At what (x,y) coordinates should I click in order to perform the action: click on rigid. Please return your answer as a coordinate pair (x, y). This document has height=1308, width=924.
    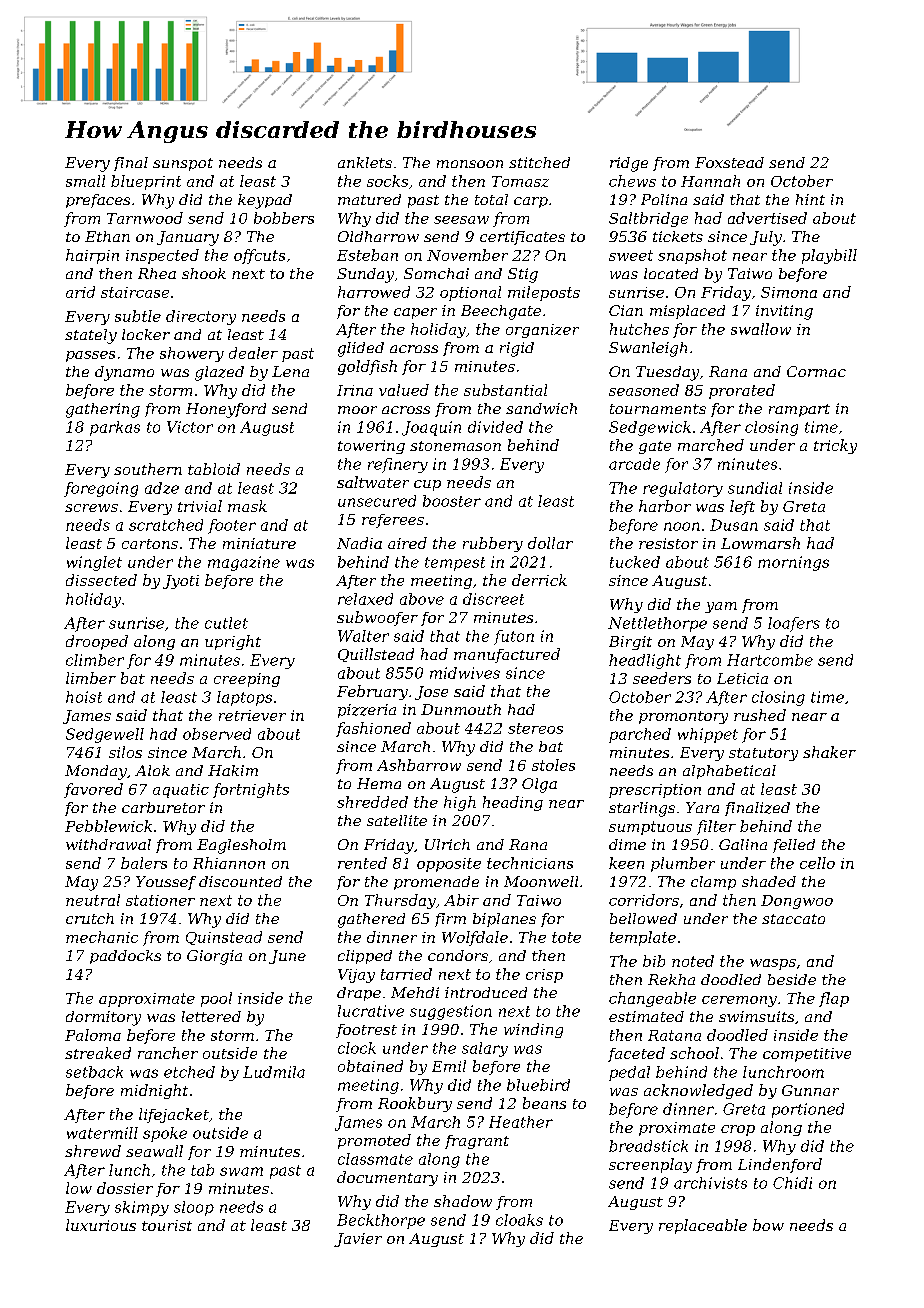
    Looking at the image, I should click on (517, 349).
